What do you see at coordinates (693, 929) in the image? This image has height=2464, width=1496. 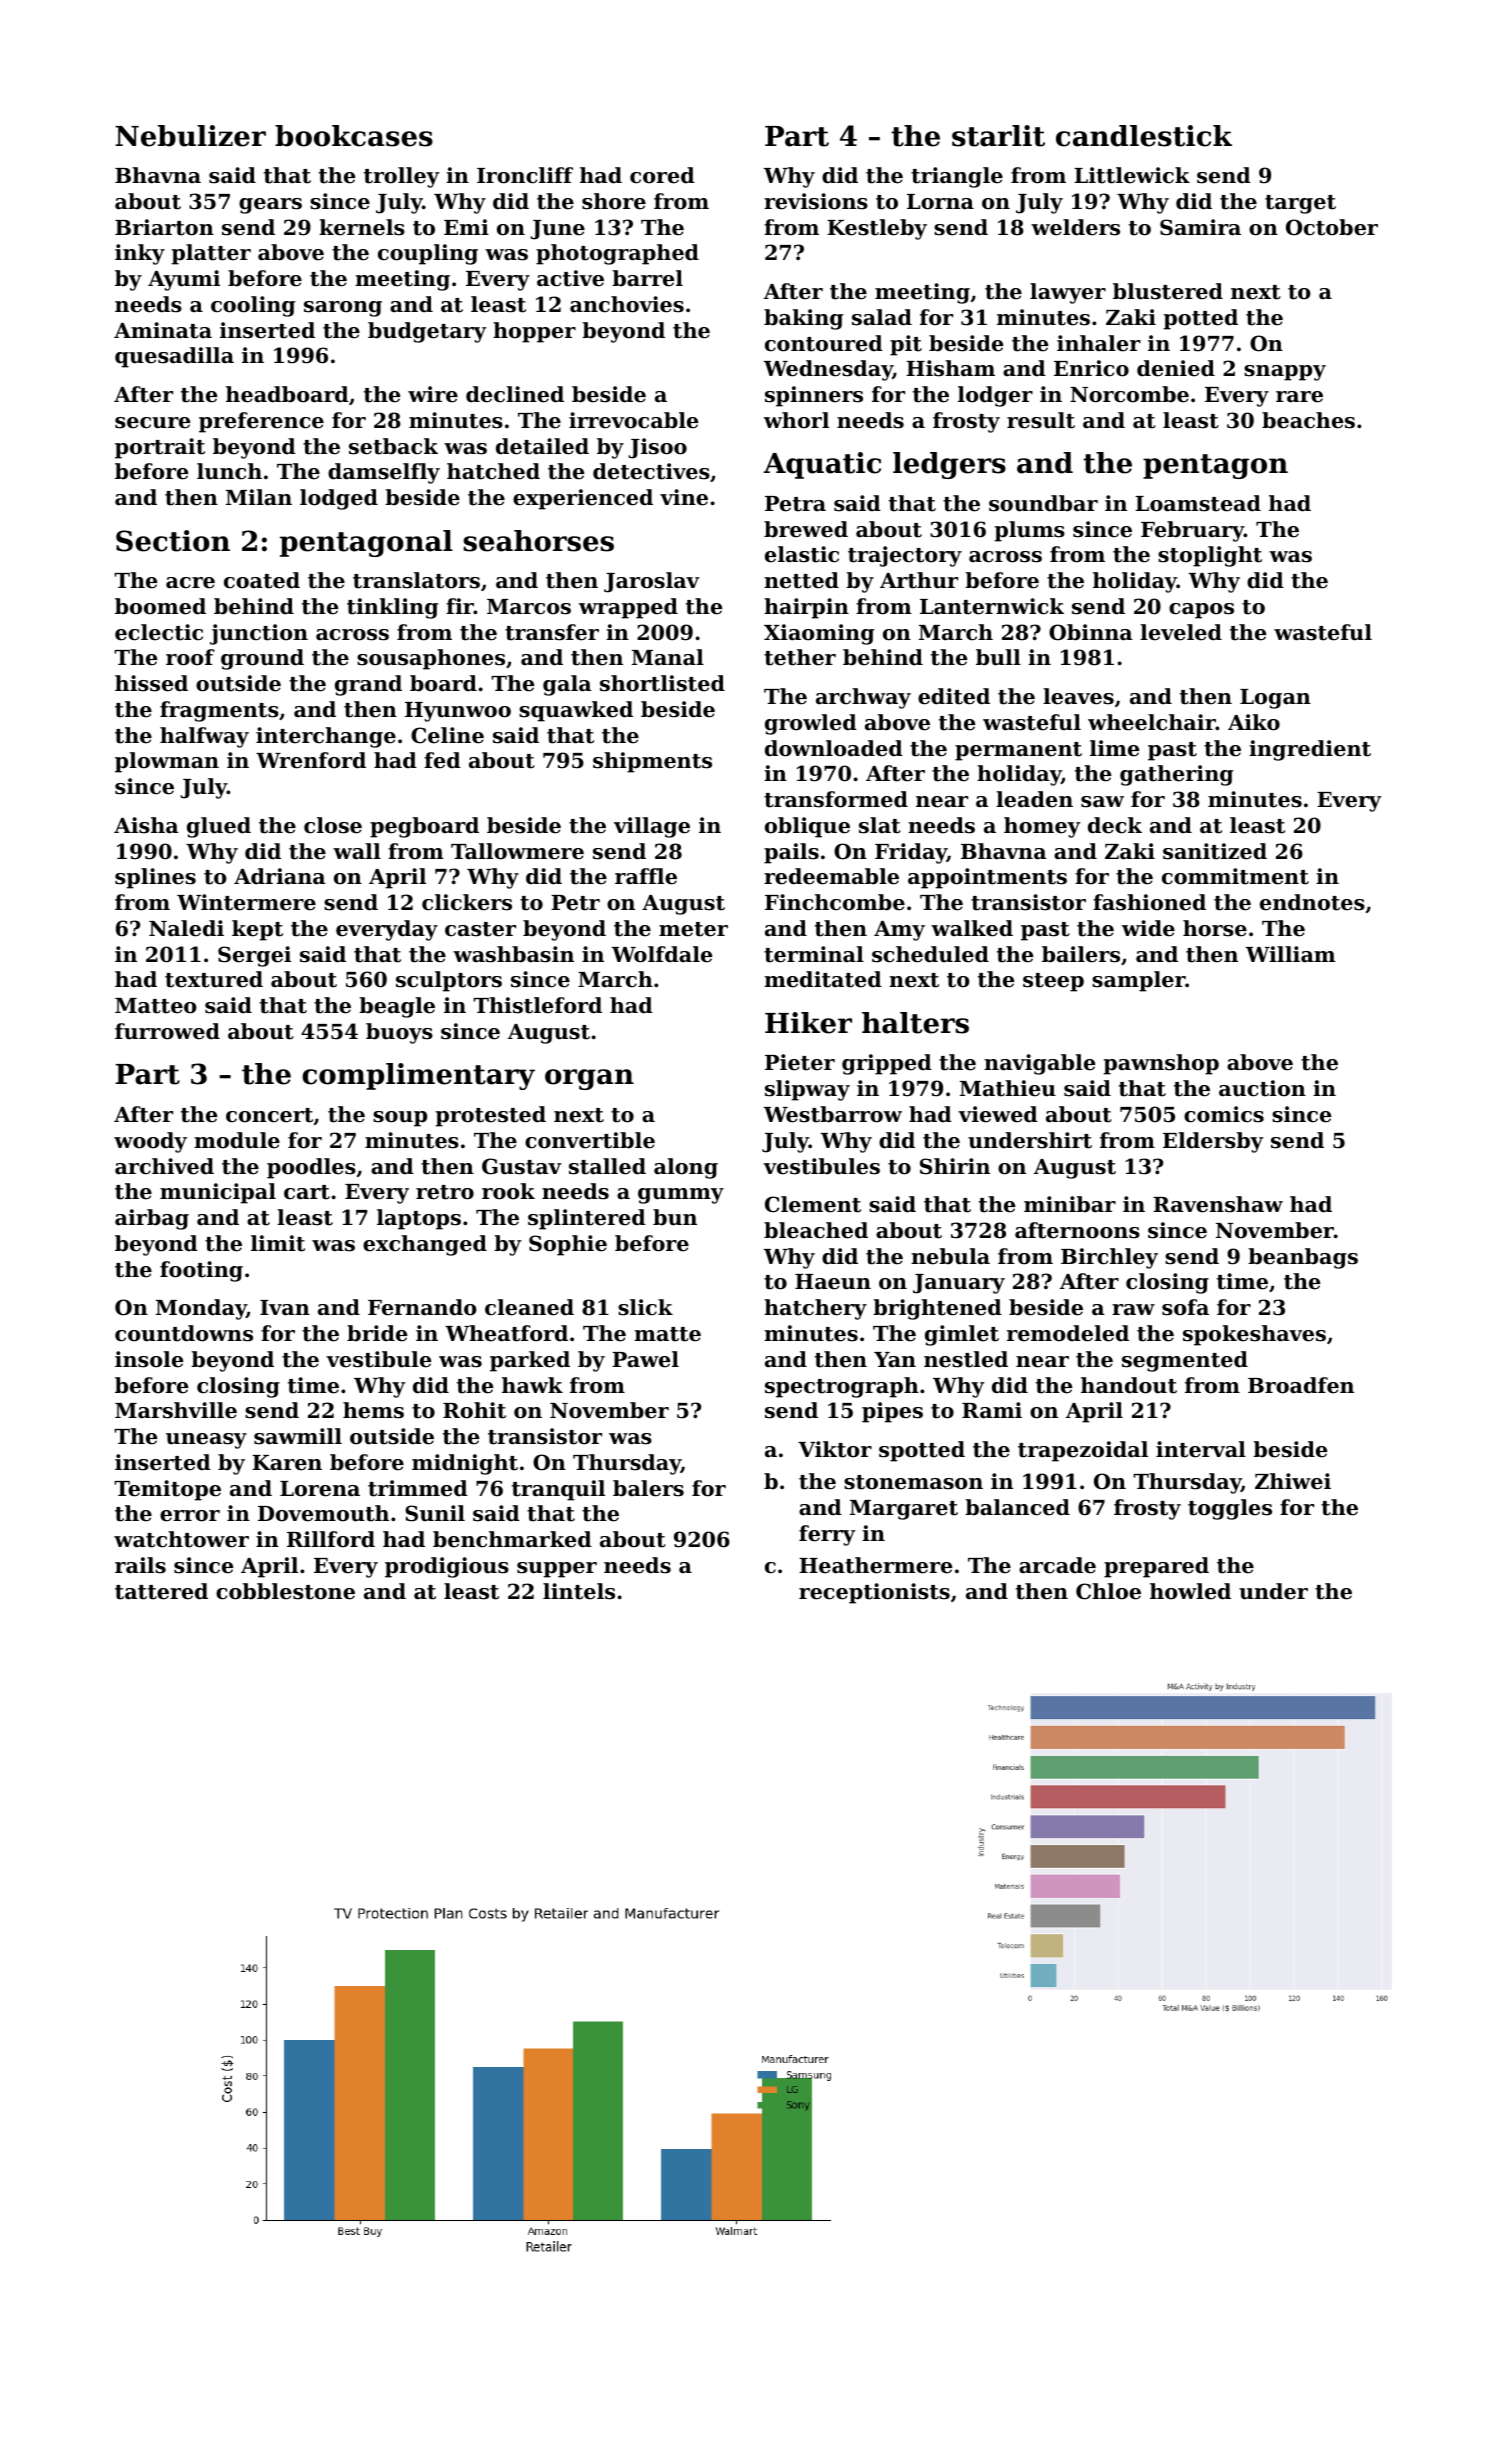 I see `meter` at bounding box center [693, 929].
